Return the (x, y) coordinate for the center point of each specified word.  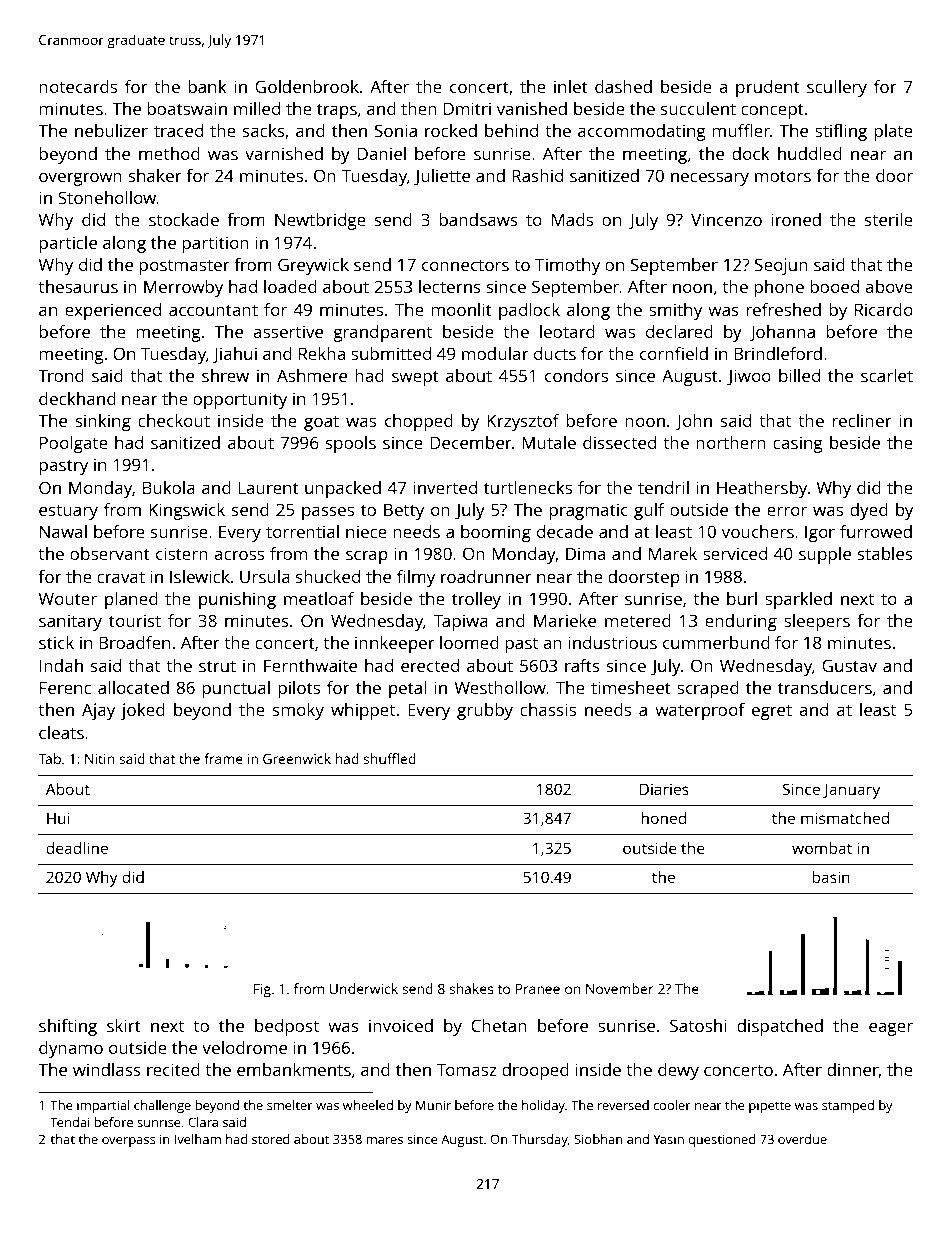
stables (885, 553)
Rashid (537, 175)
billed (799, 375)
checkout (174, 420)
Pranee (538, 989)
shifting (68, 1027)
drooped (535, 1071)
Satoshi (698, 1025)
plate (893, 132)
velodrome (244, 1047)
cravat (121, 577)
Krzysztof (523, 422)
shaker (155, 175)
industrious (612, 642)
